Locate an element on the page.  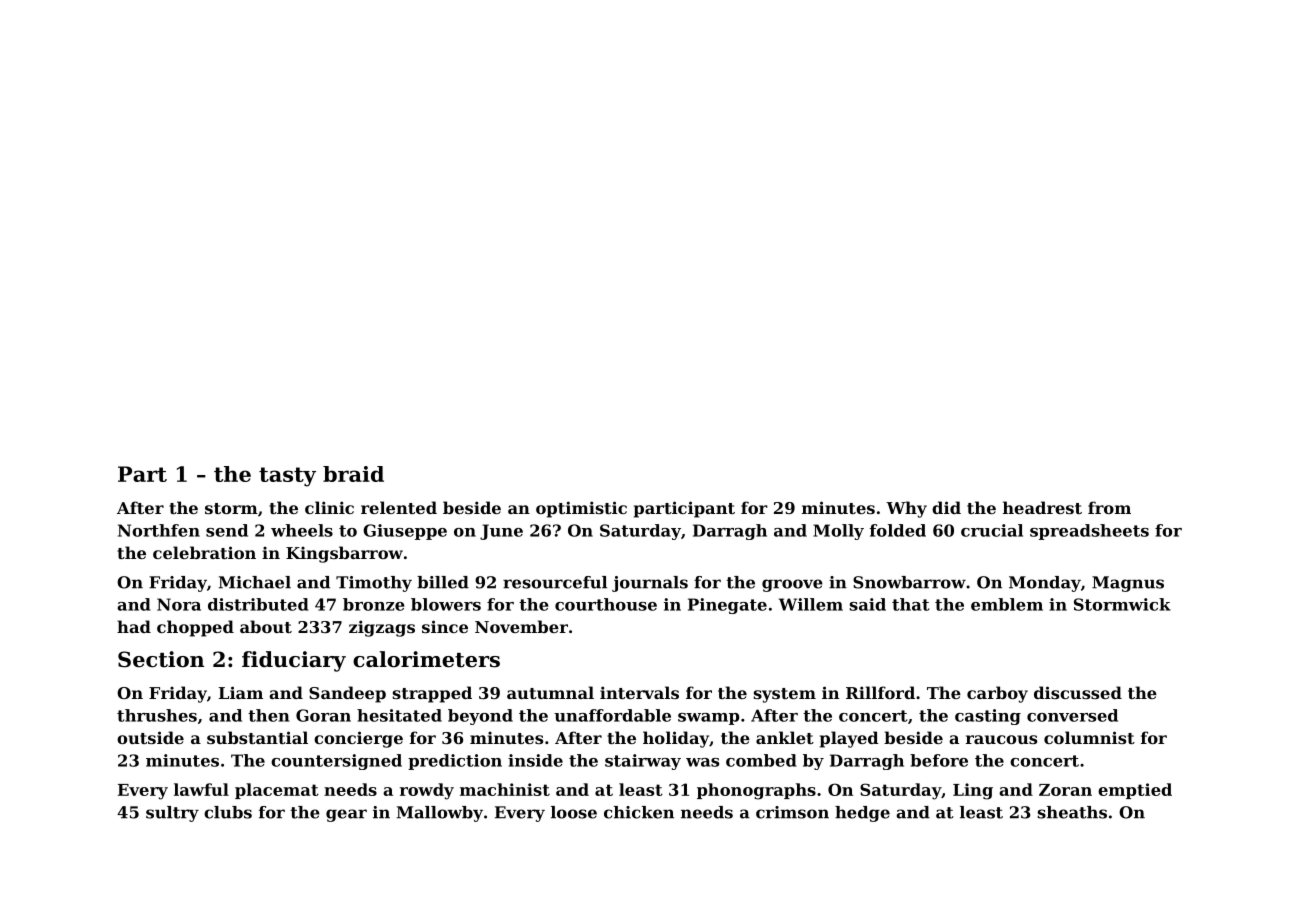
lawful is located at coordinates (201, 789).
